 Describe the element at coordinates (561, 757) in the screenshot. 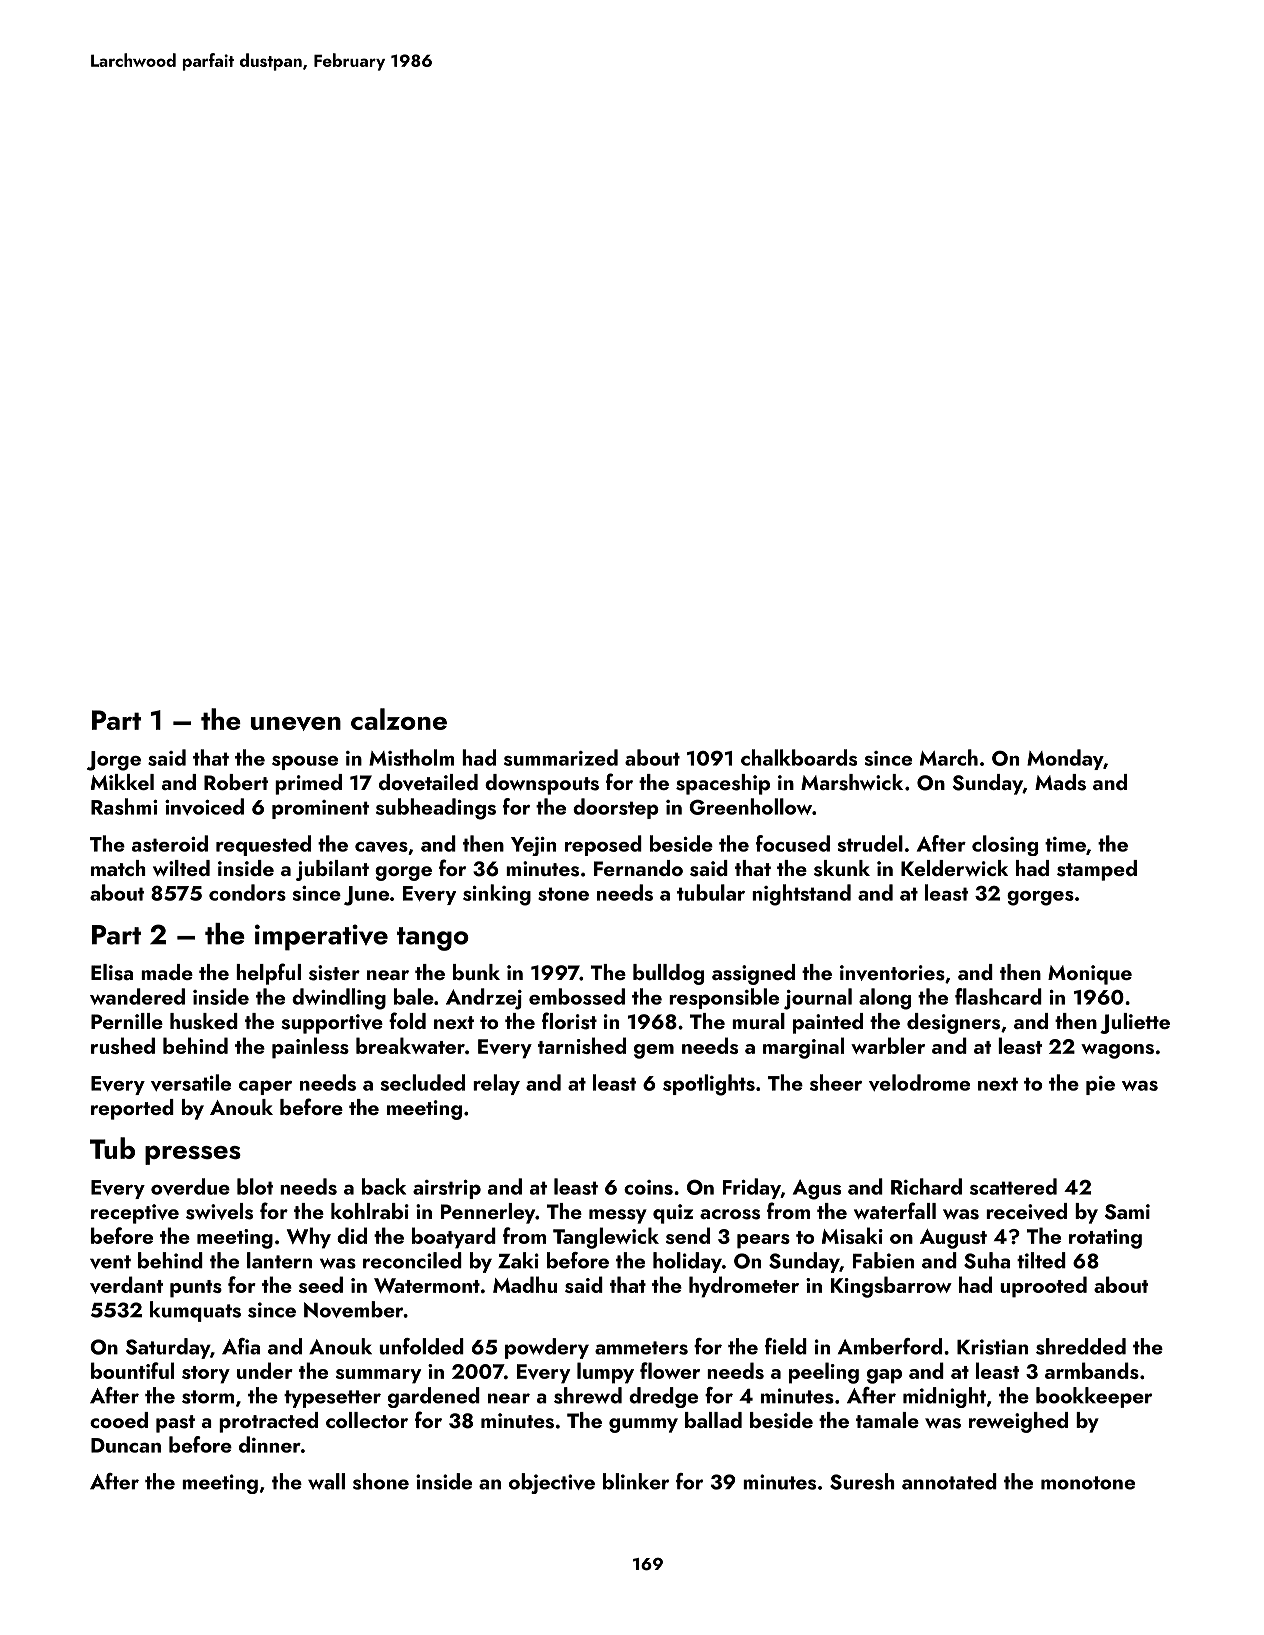

I see `summarized` at that location.
